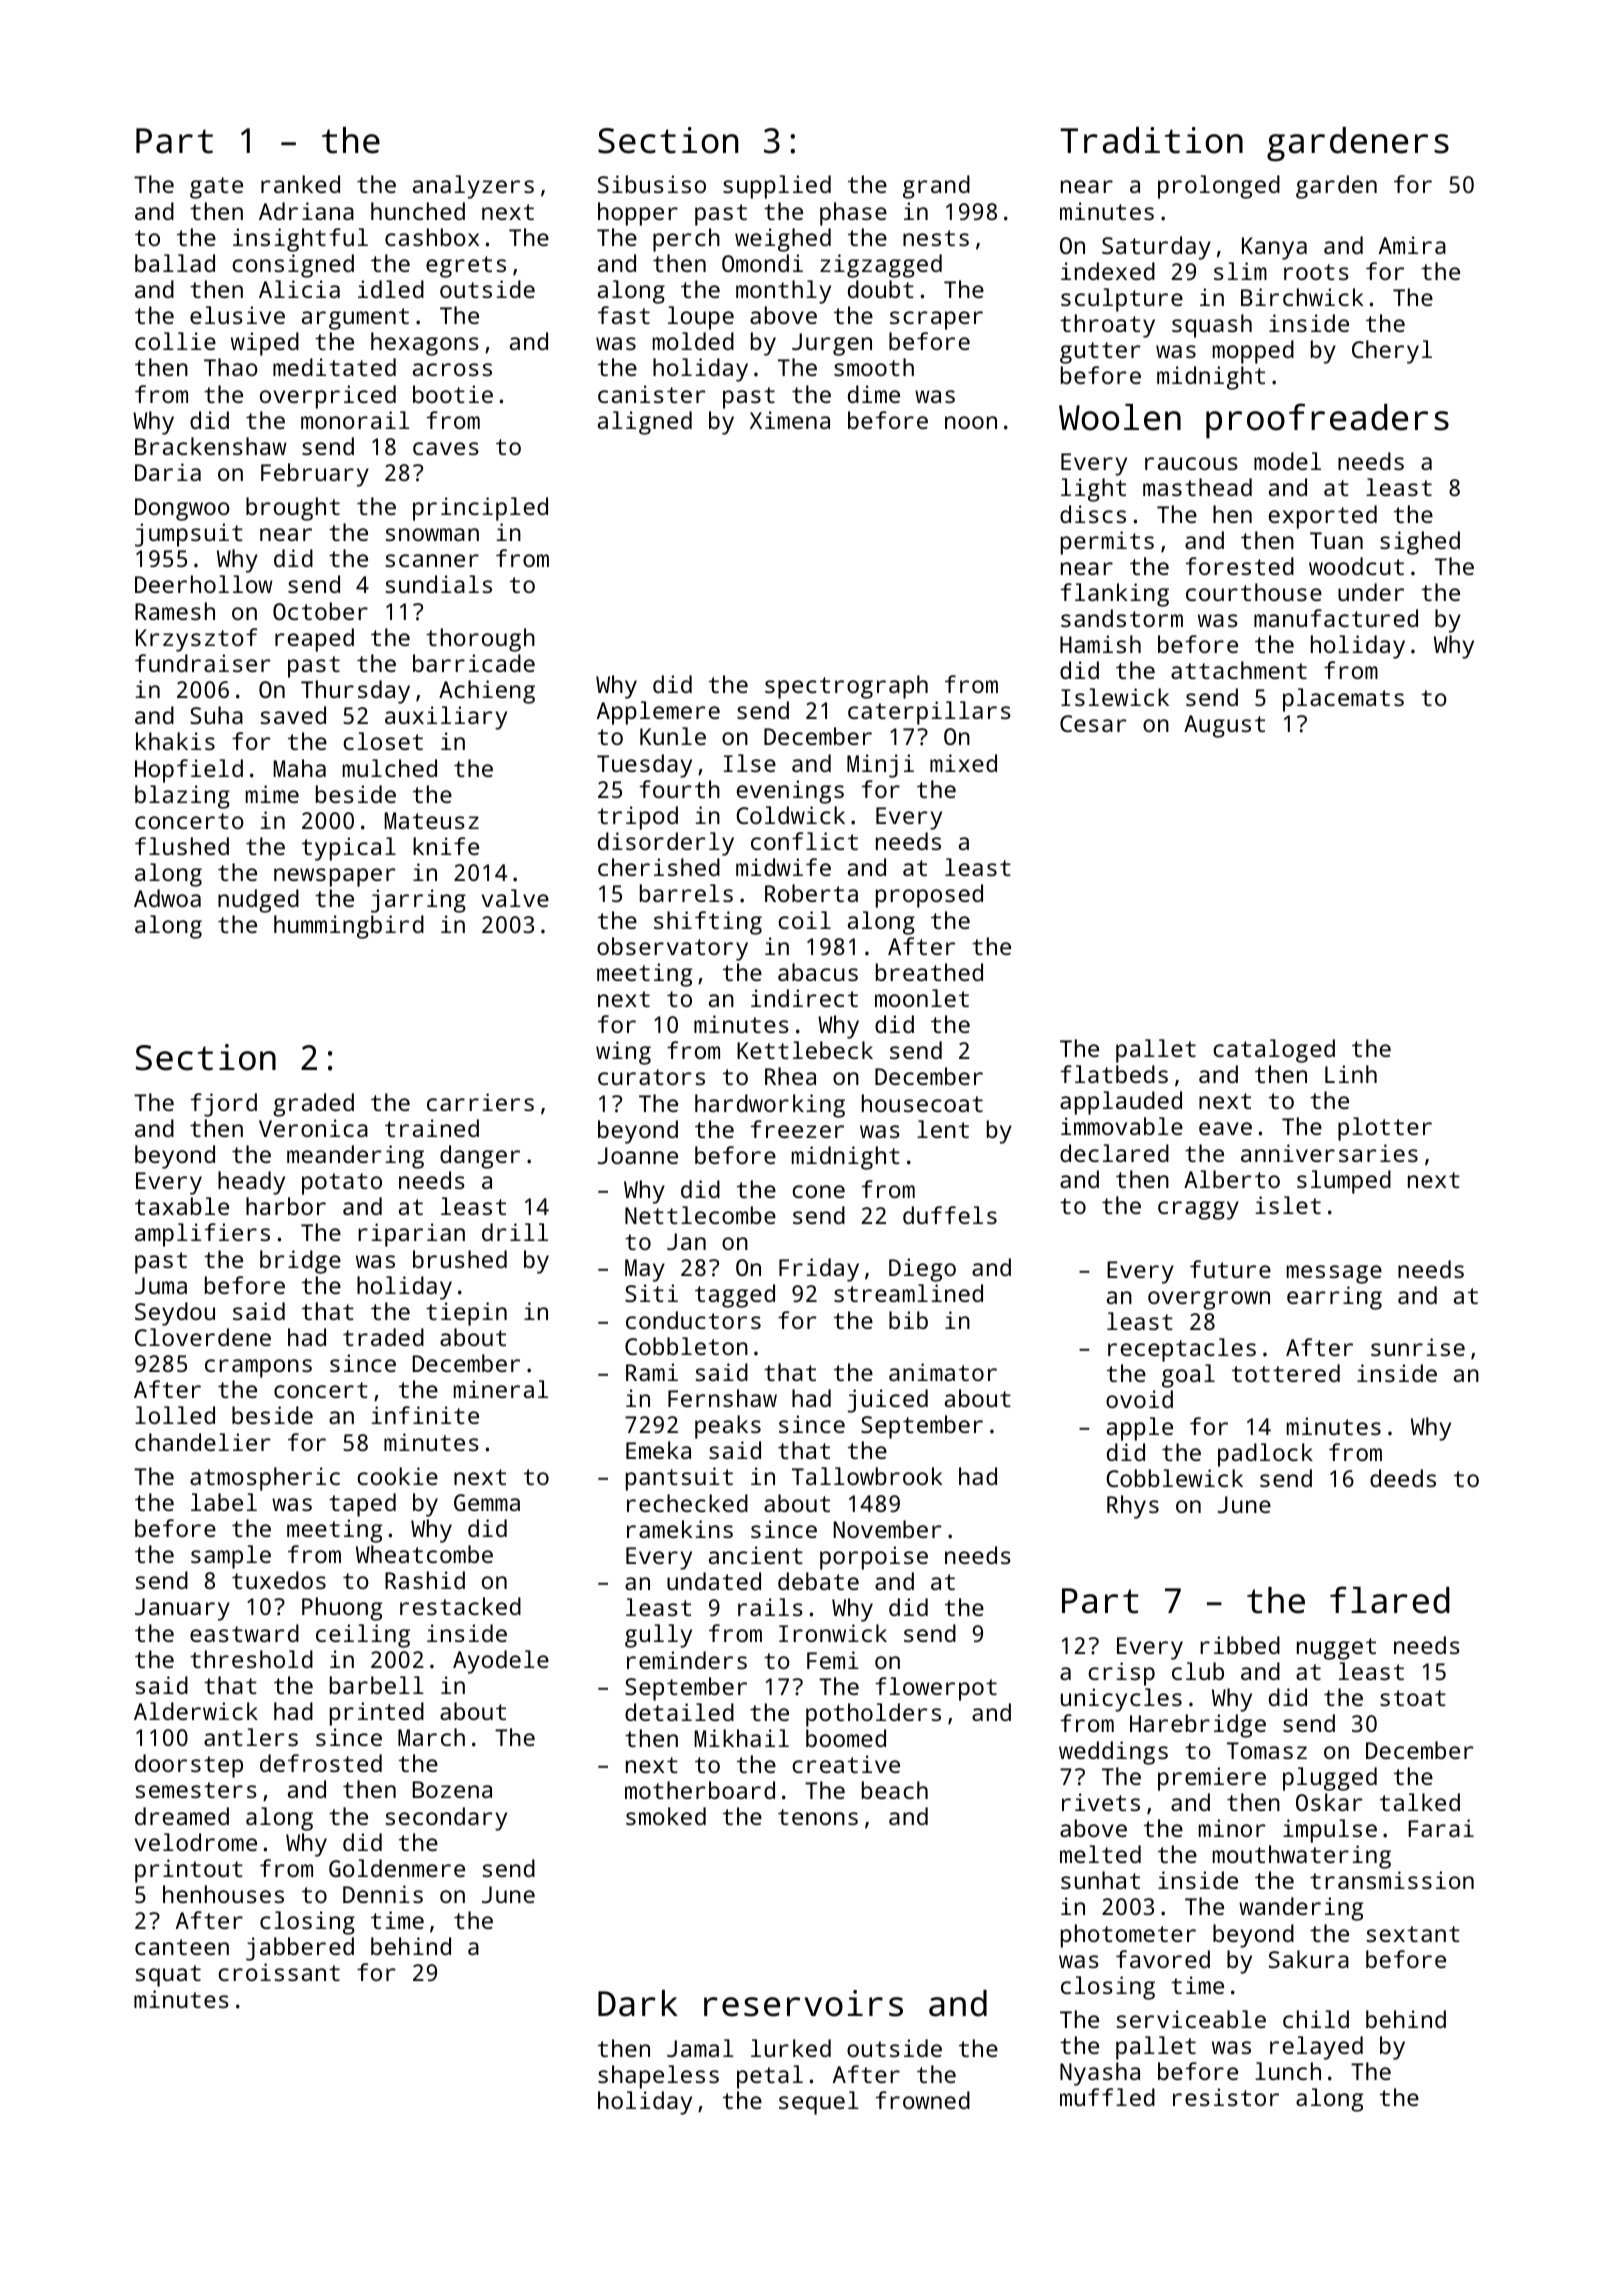 The image size is (1620, 2292). Describe the element at coordinates (349, 927) in the screenshot. I see `hummingbird` at that location.
